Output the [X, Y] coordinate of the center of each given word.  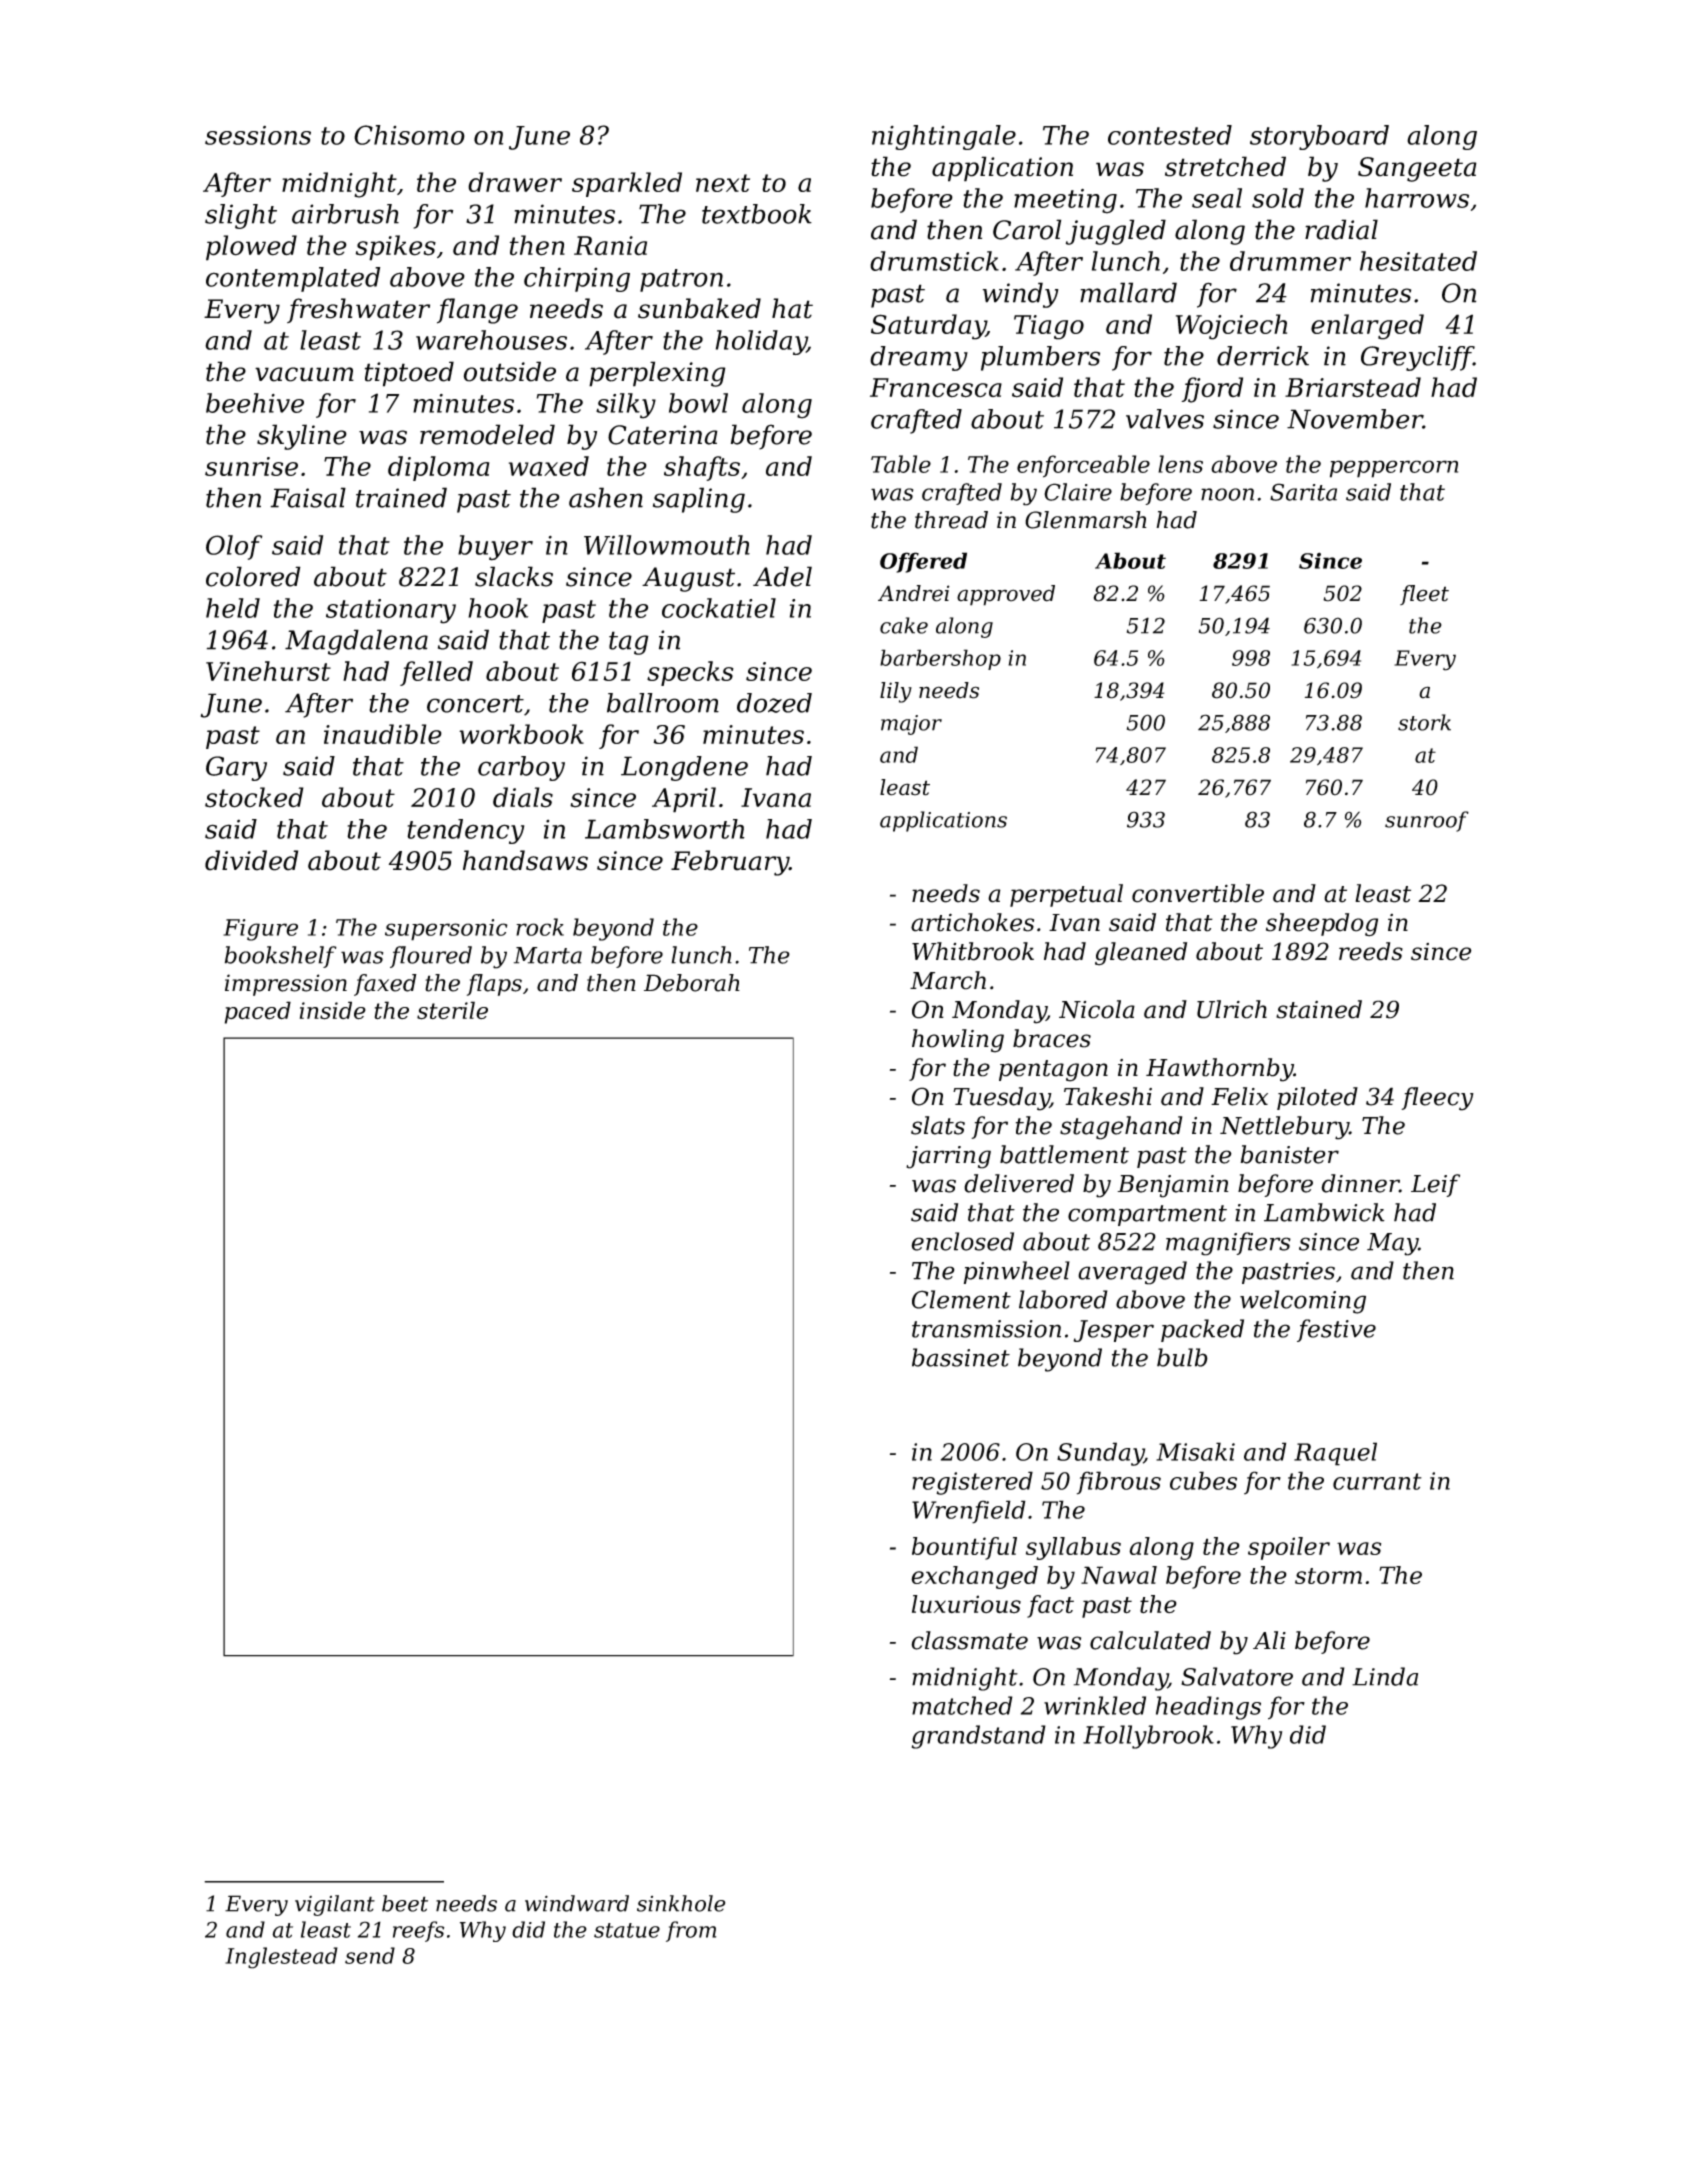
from [691, 1931]
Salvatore [1237, 1676]
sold [1278, 198]
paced [258, 1012]
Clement [961, 1299]
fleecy [1437, 1099]
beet [405, 1903]
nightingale [944, 137]
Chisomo [409, 135]
